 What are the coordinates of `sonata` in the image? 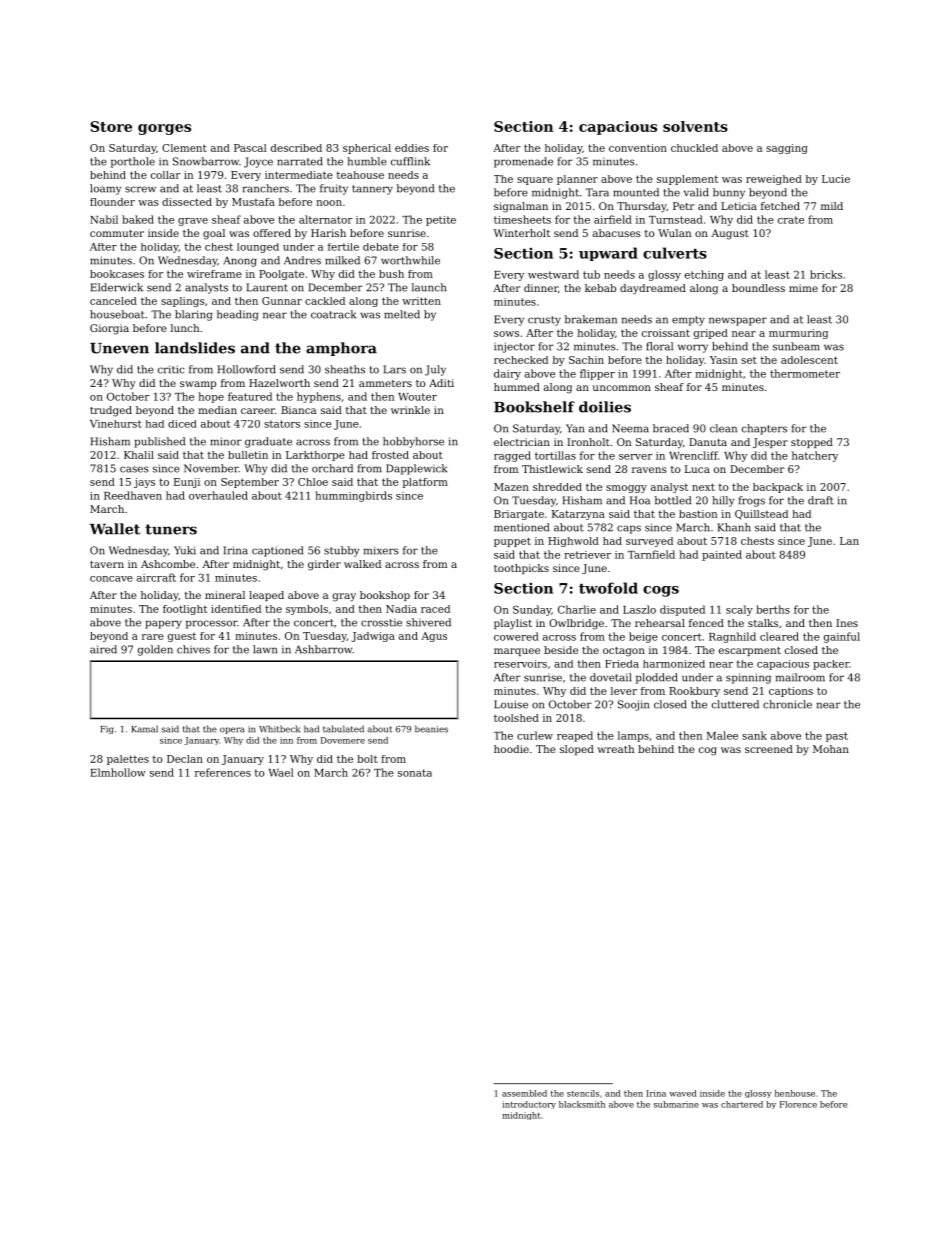 It's located at (415, 773).
